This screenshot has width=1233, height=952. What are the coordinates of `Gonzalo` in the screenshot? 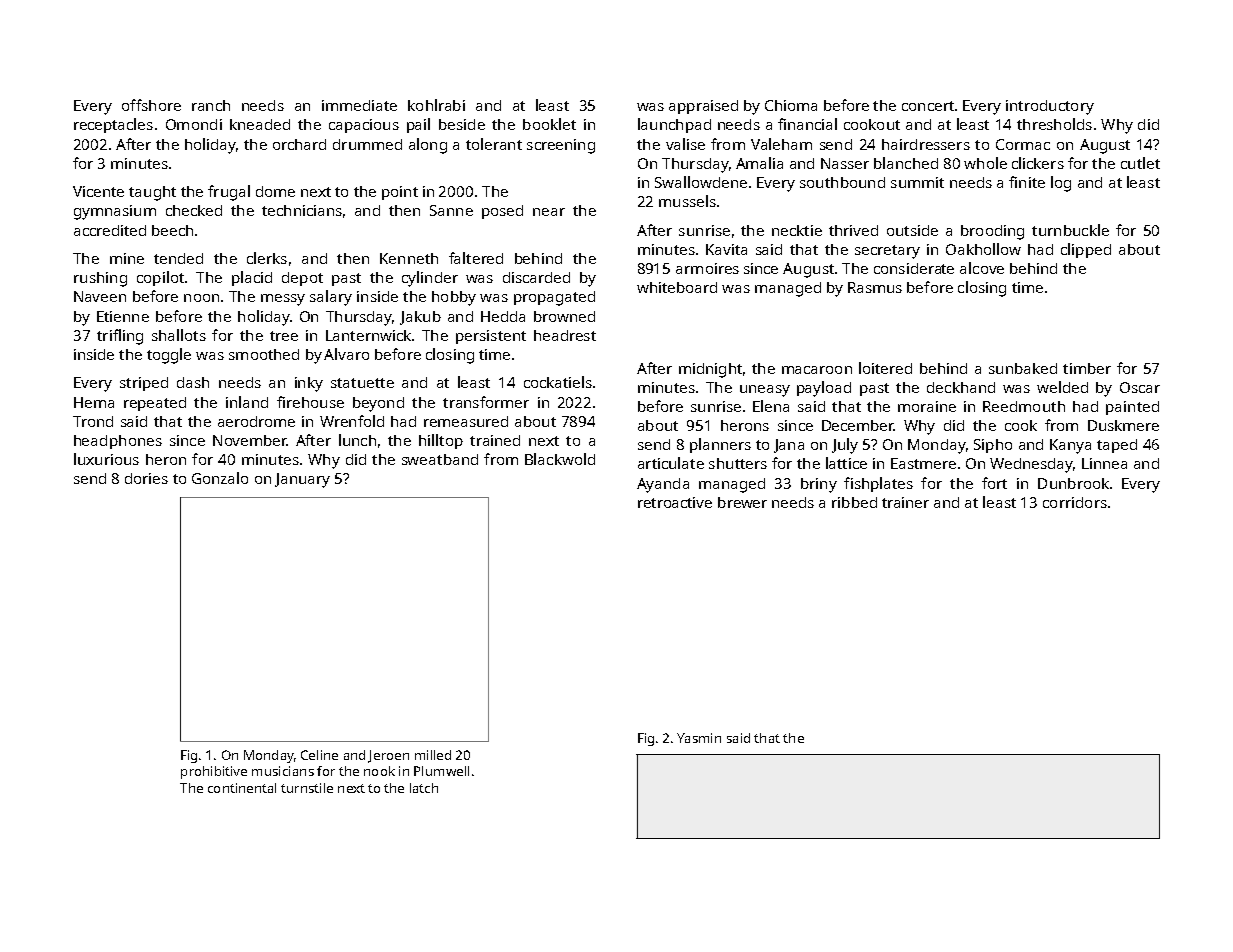 It's located at (220, 478).
